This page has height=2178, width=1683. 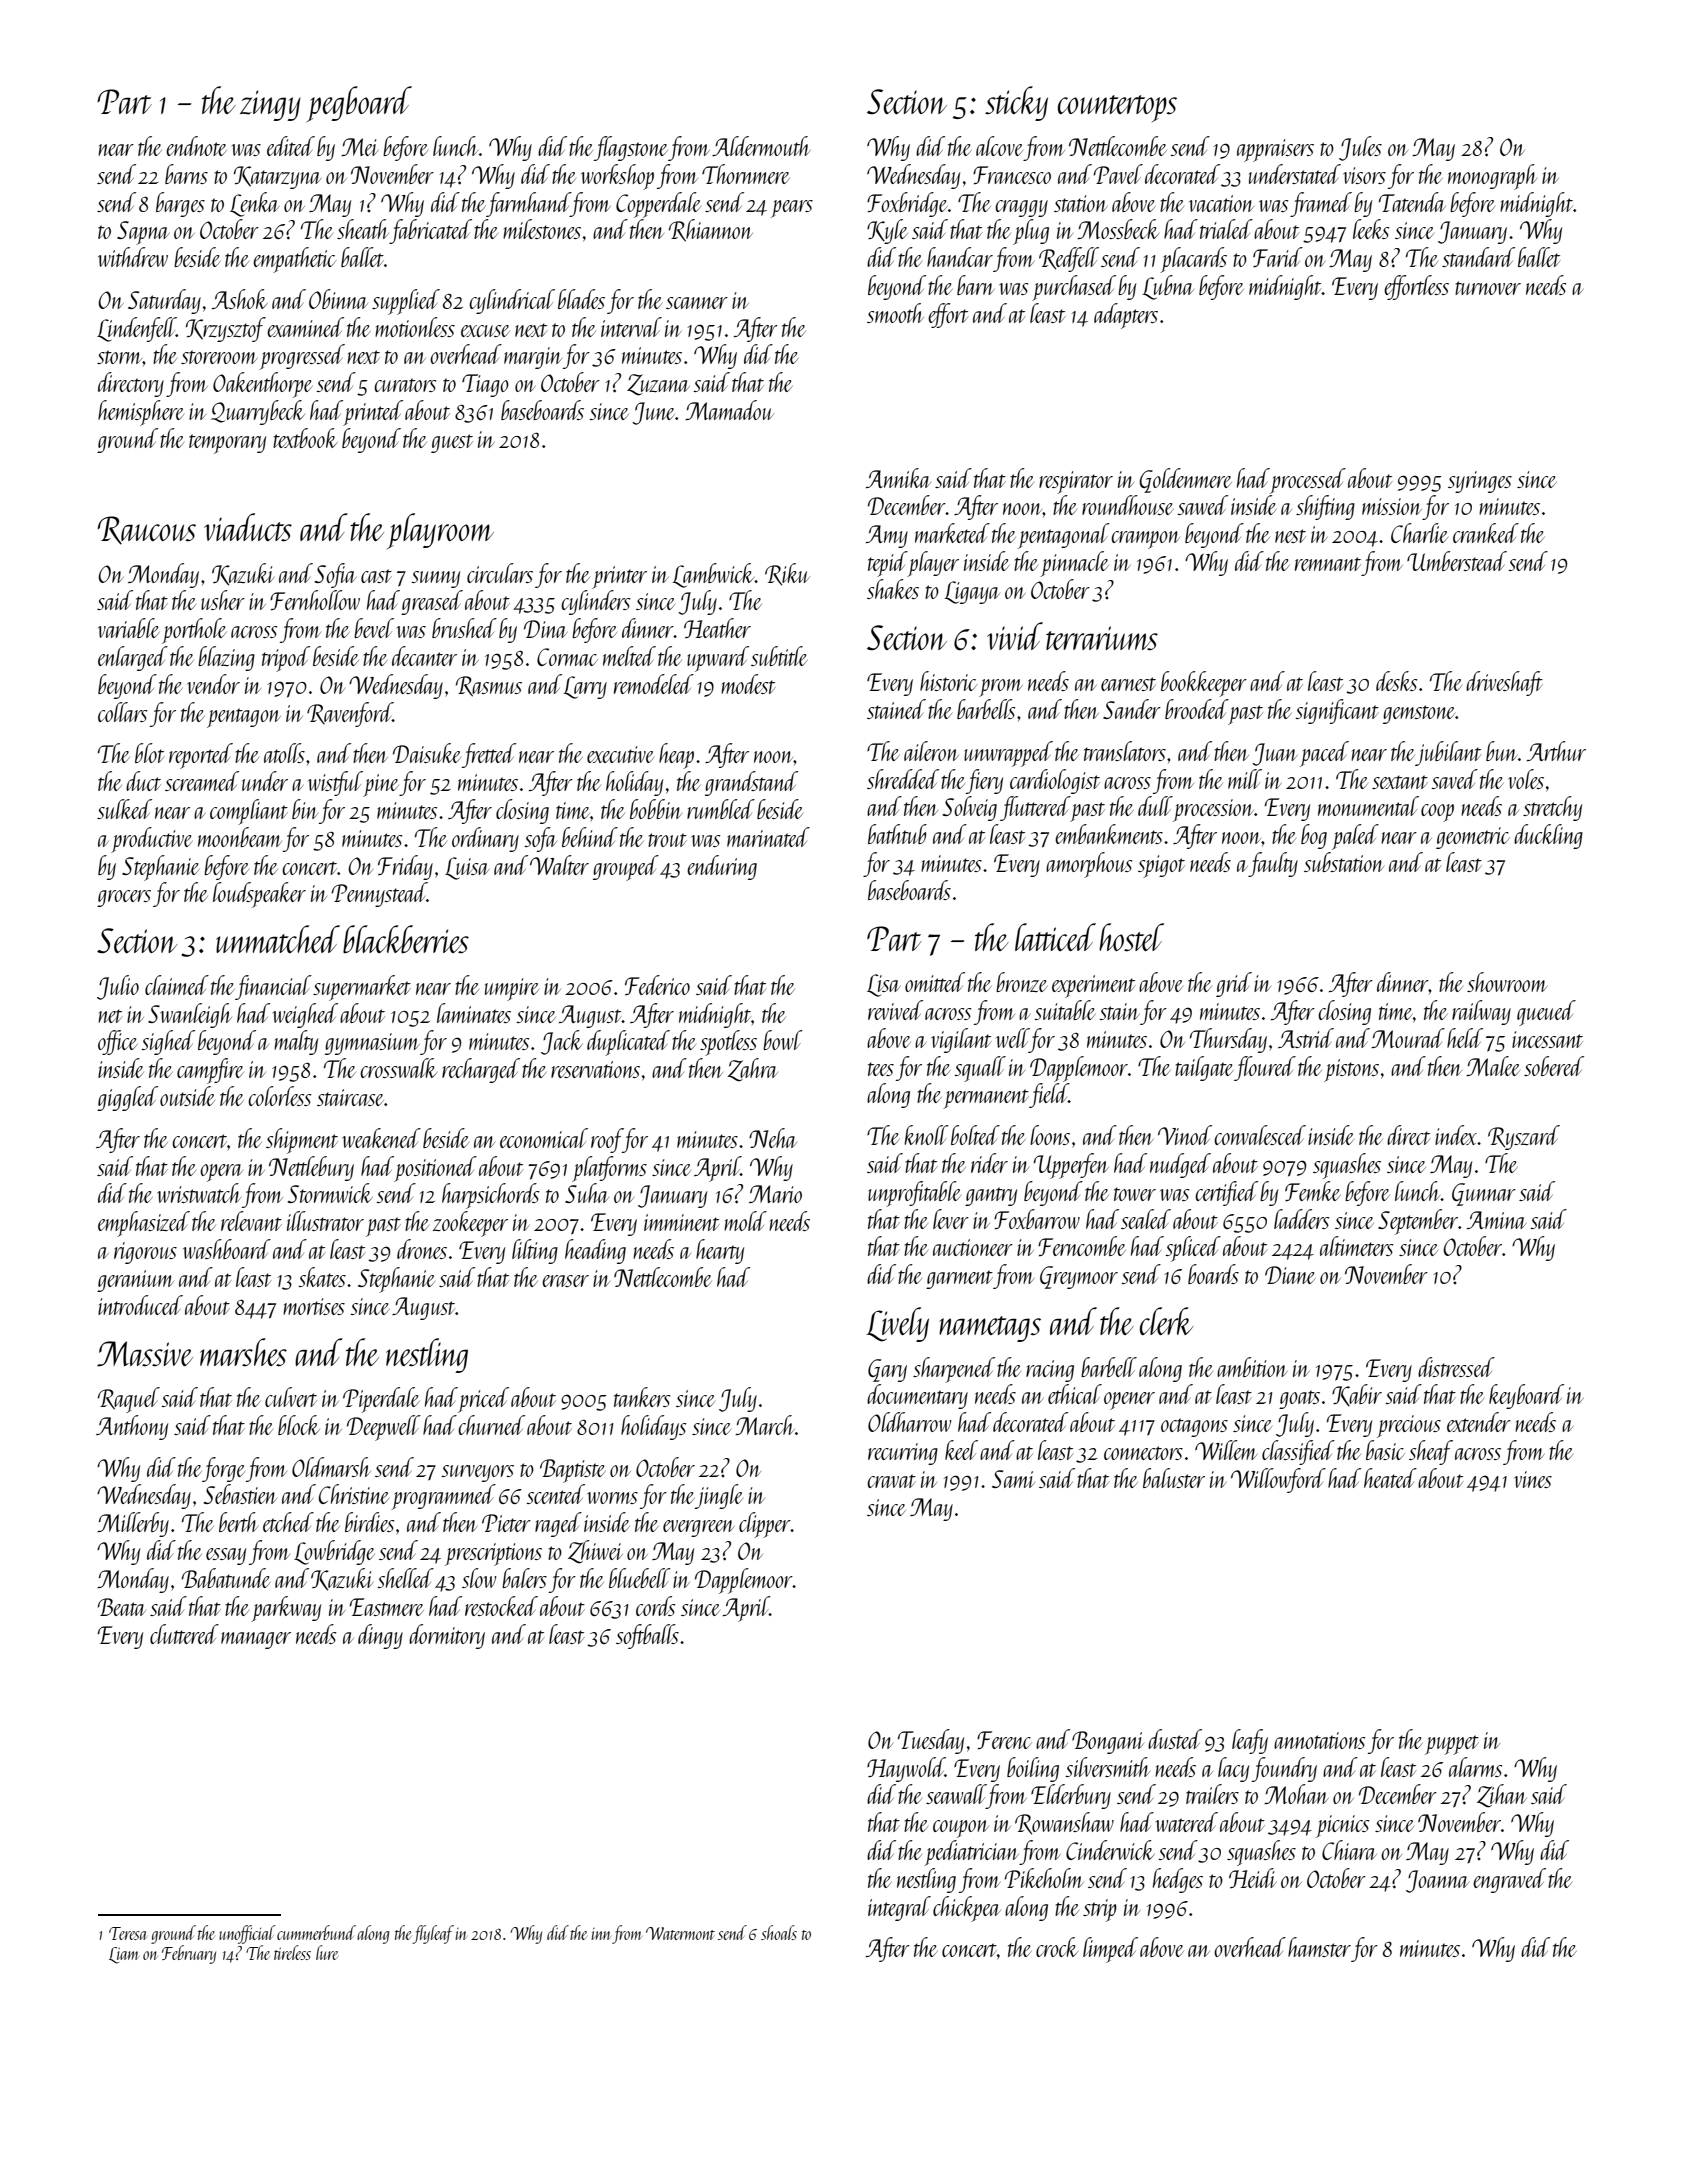 What do you see at coordinates (422, 1249) in the page?
I see `drones` at bounding box center [422, 1249].
